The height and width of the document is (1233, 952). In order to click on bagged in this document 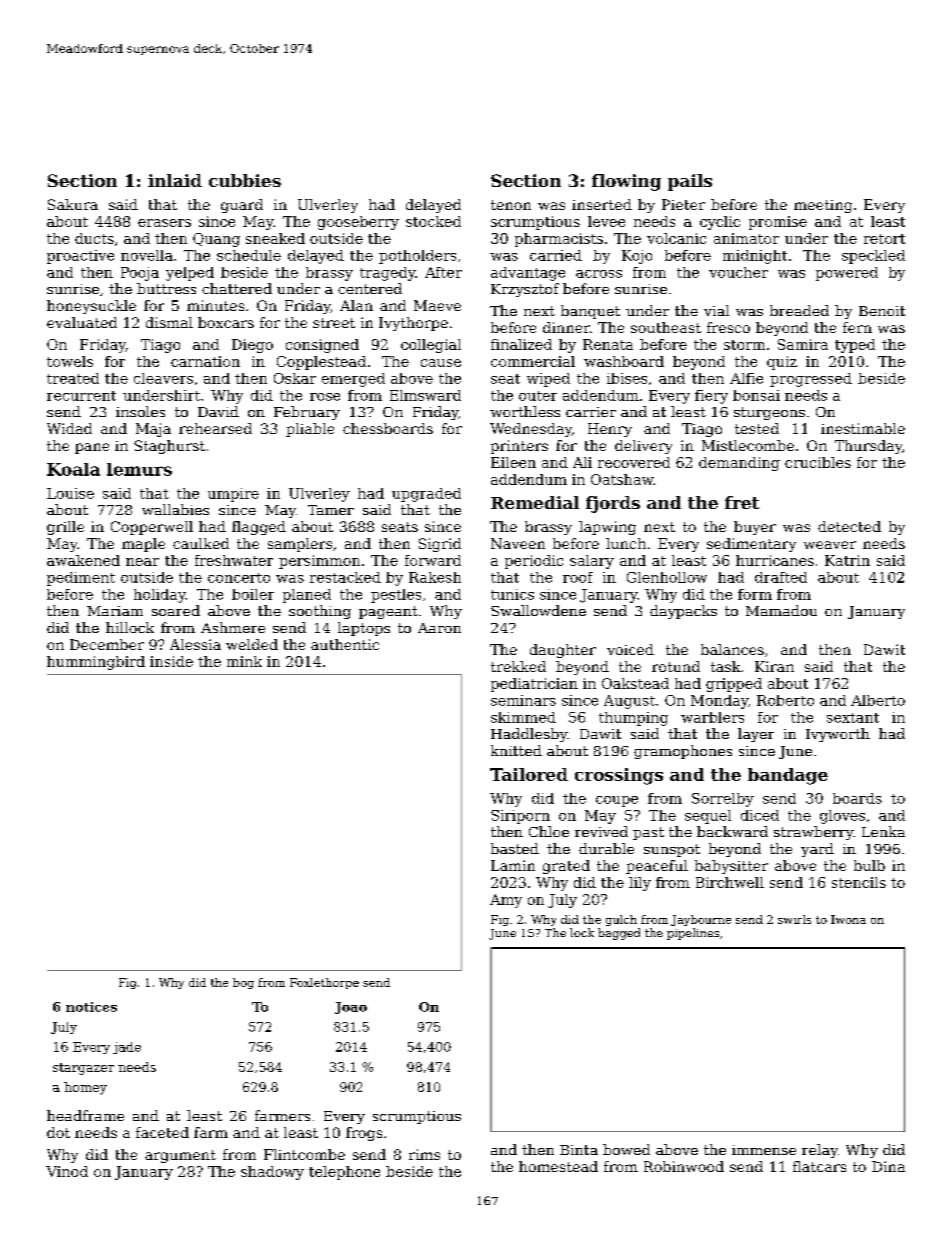, I will do `click(619, 934)`.
